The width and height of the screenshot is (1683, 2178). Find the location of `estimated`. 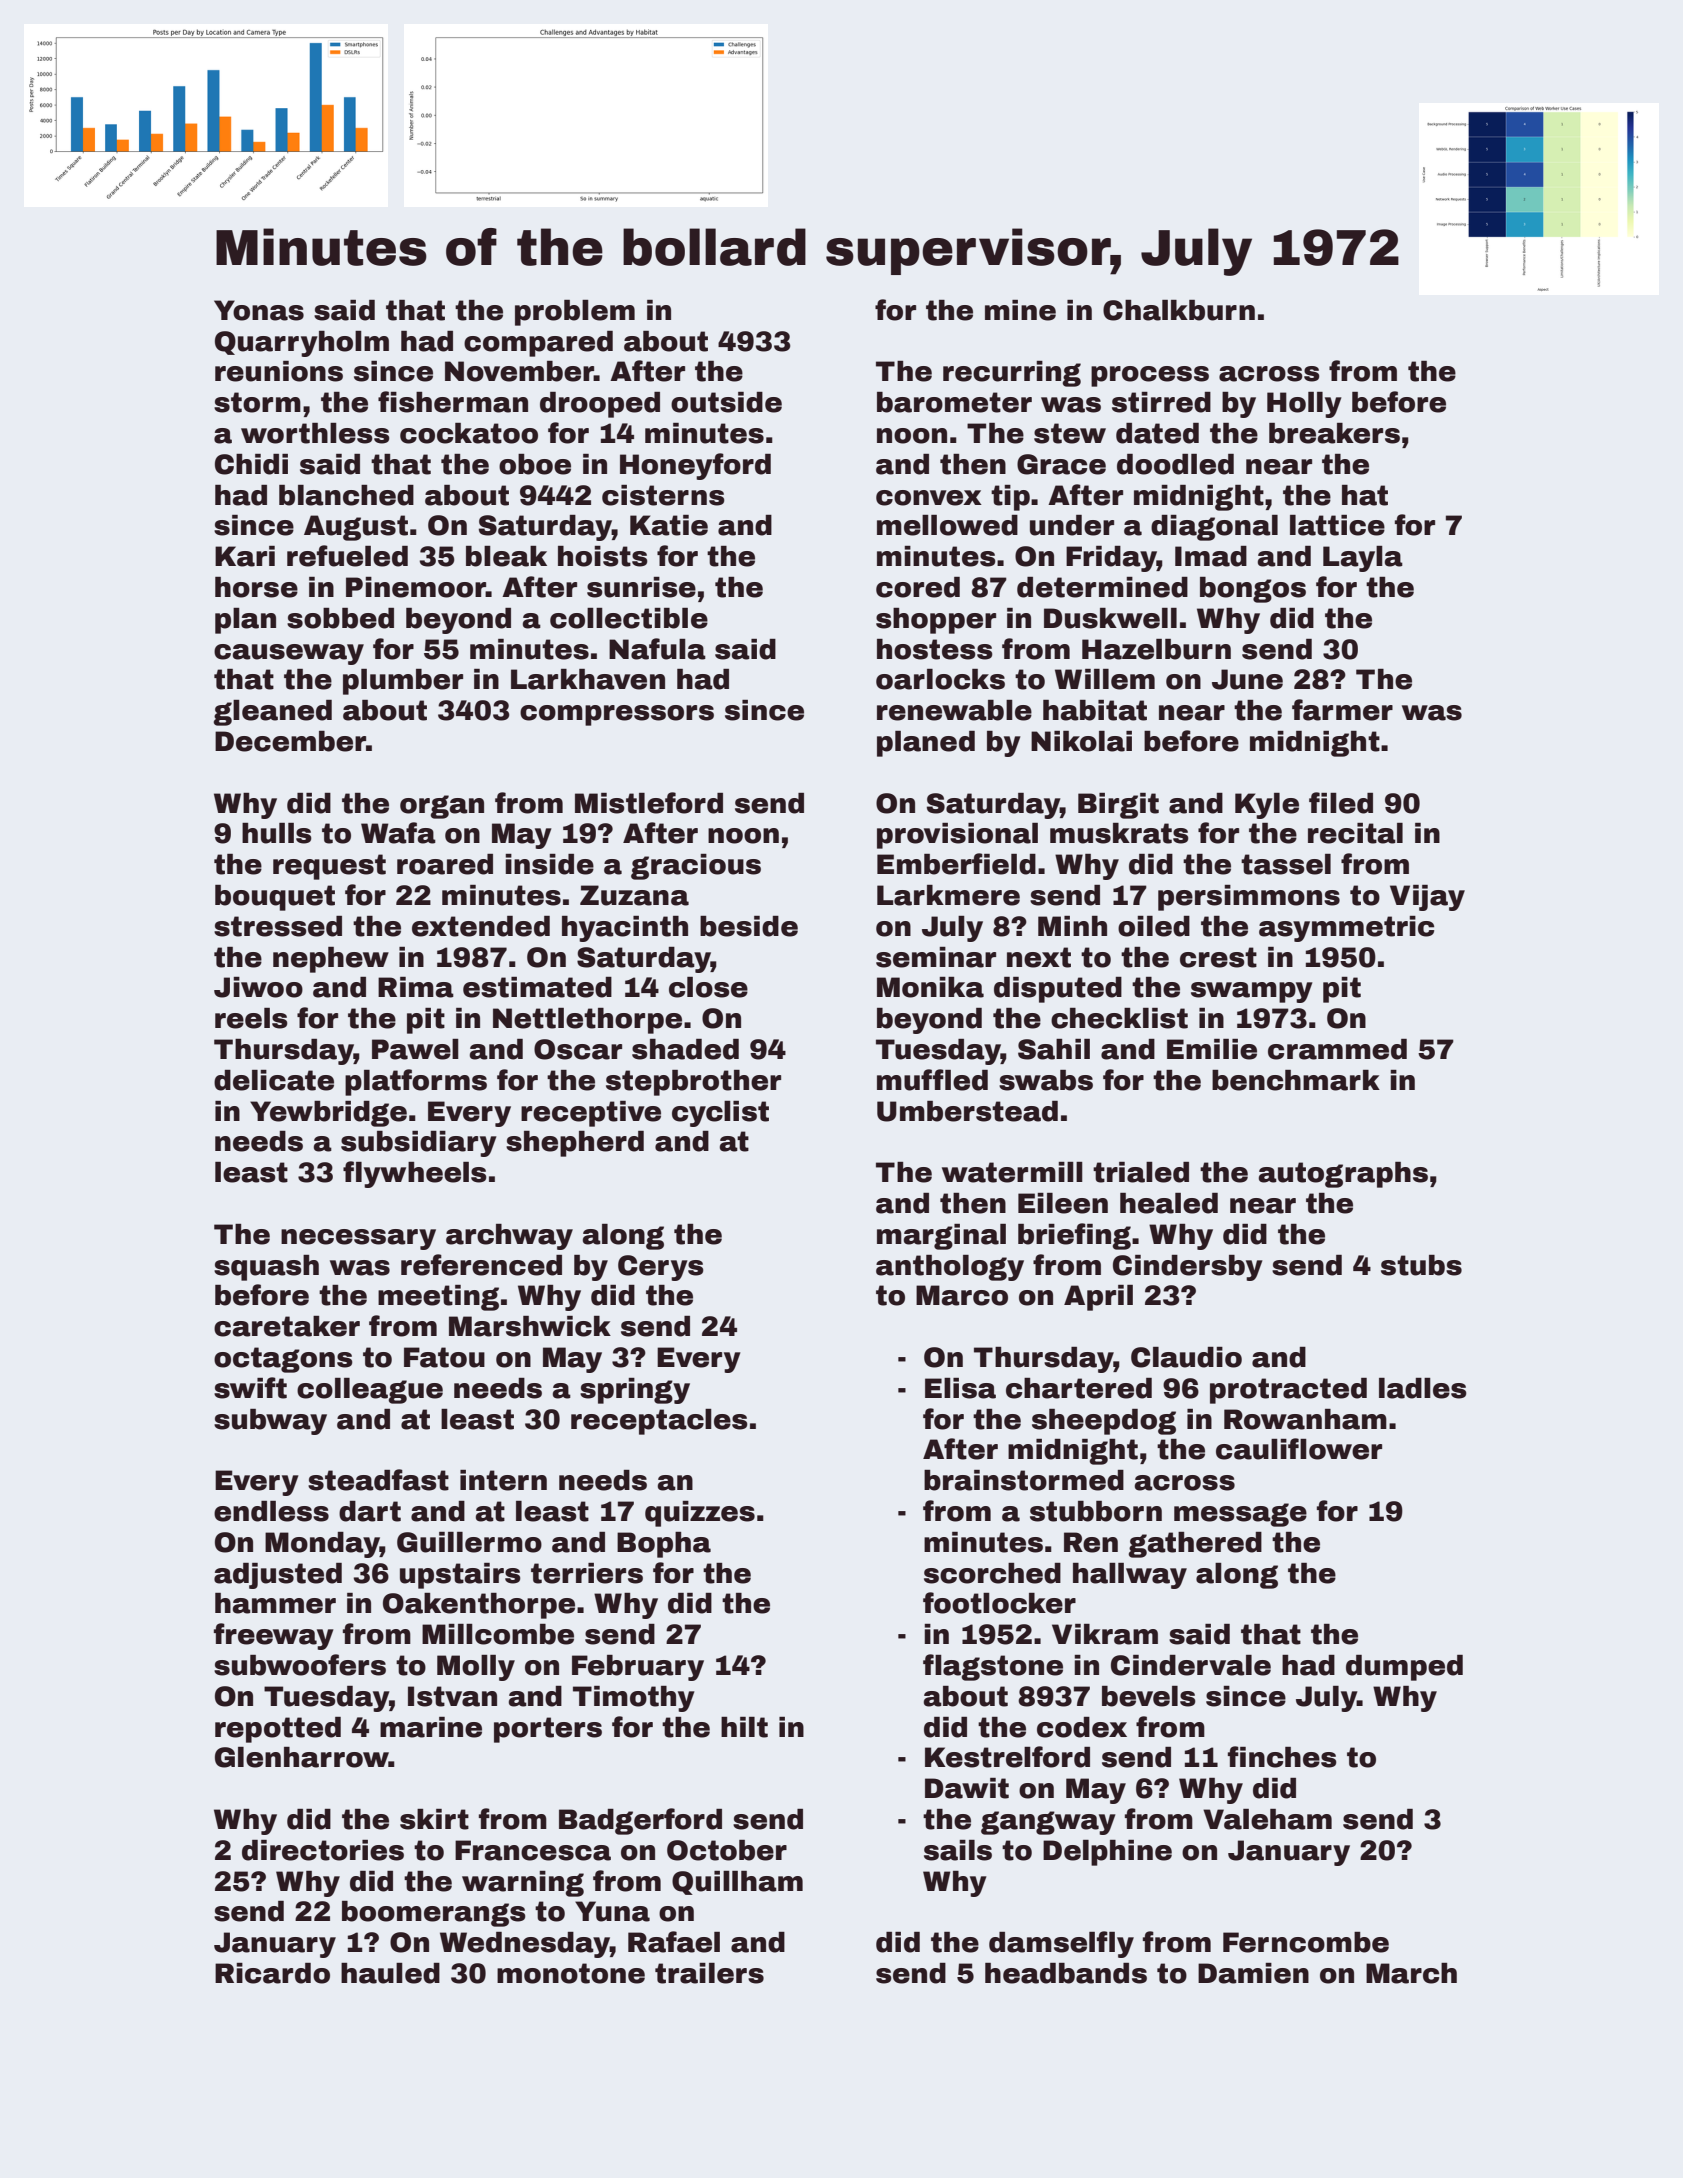

estimated is located at coordinates (537, 987).
